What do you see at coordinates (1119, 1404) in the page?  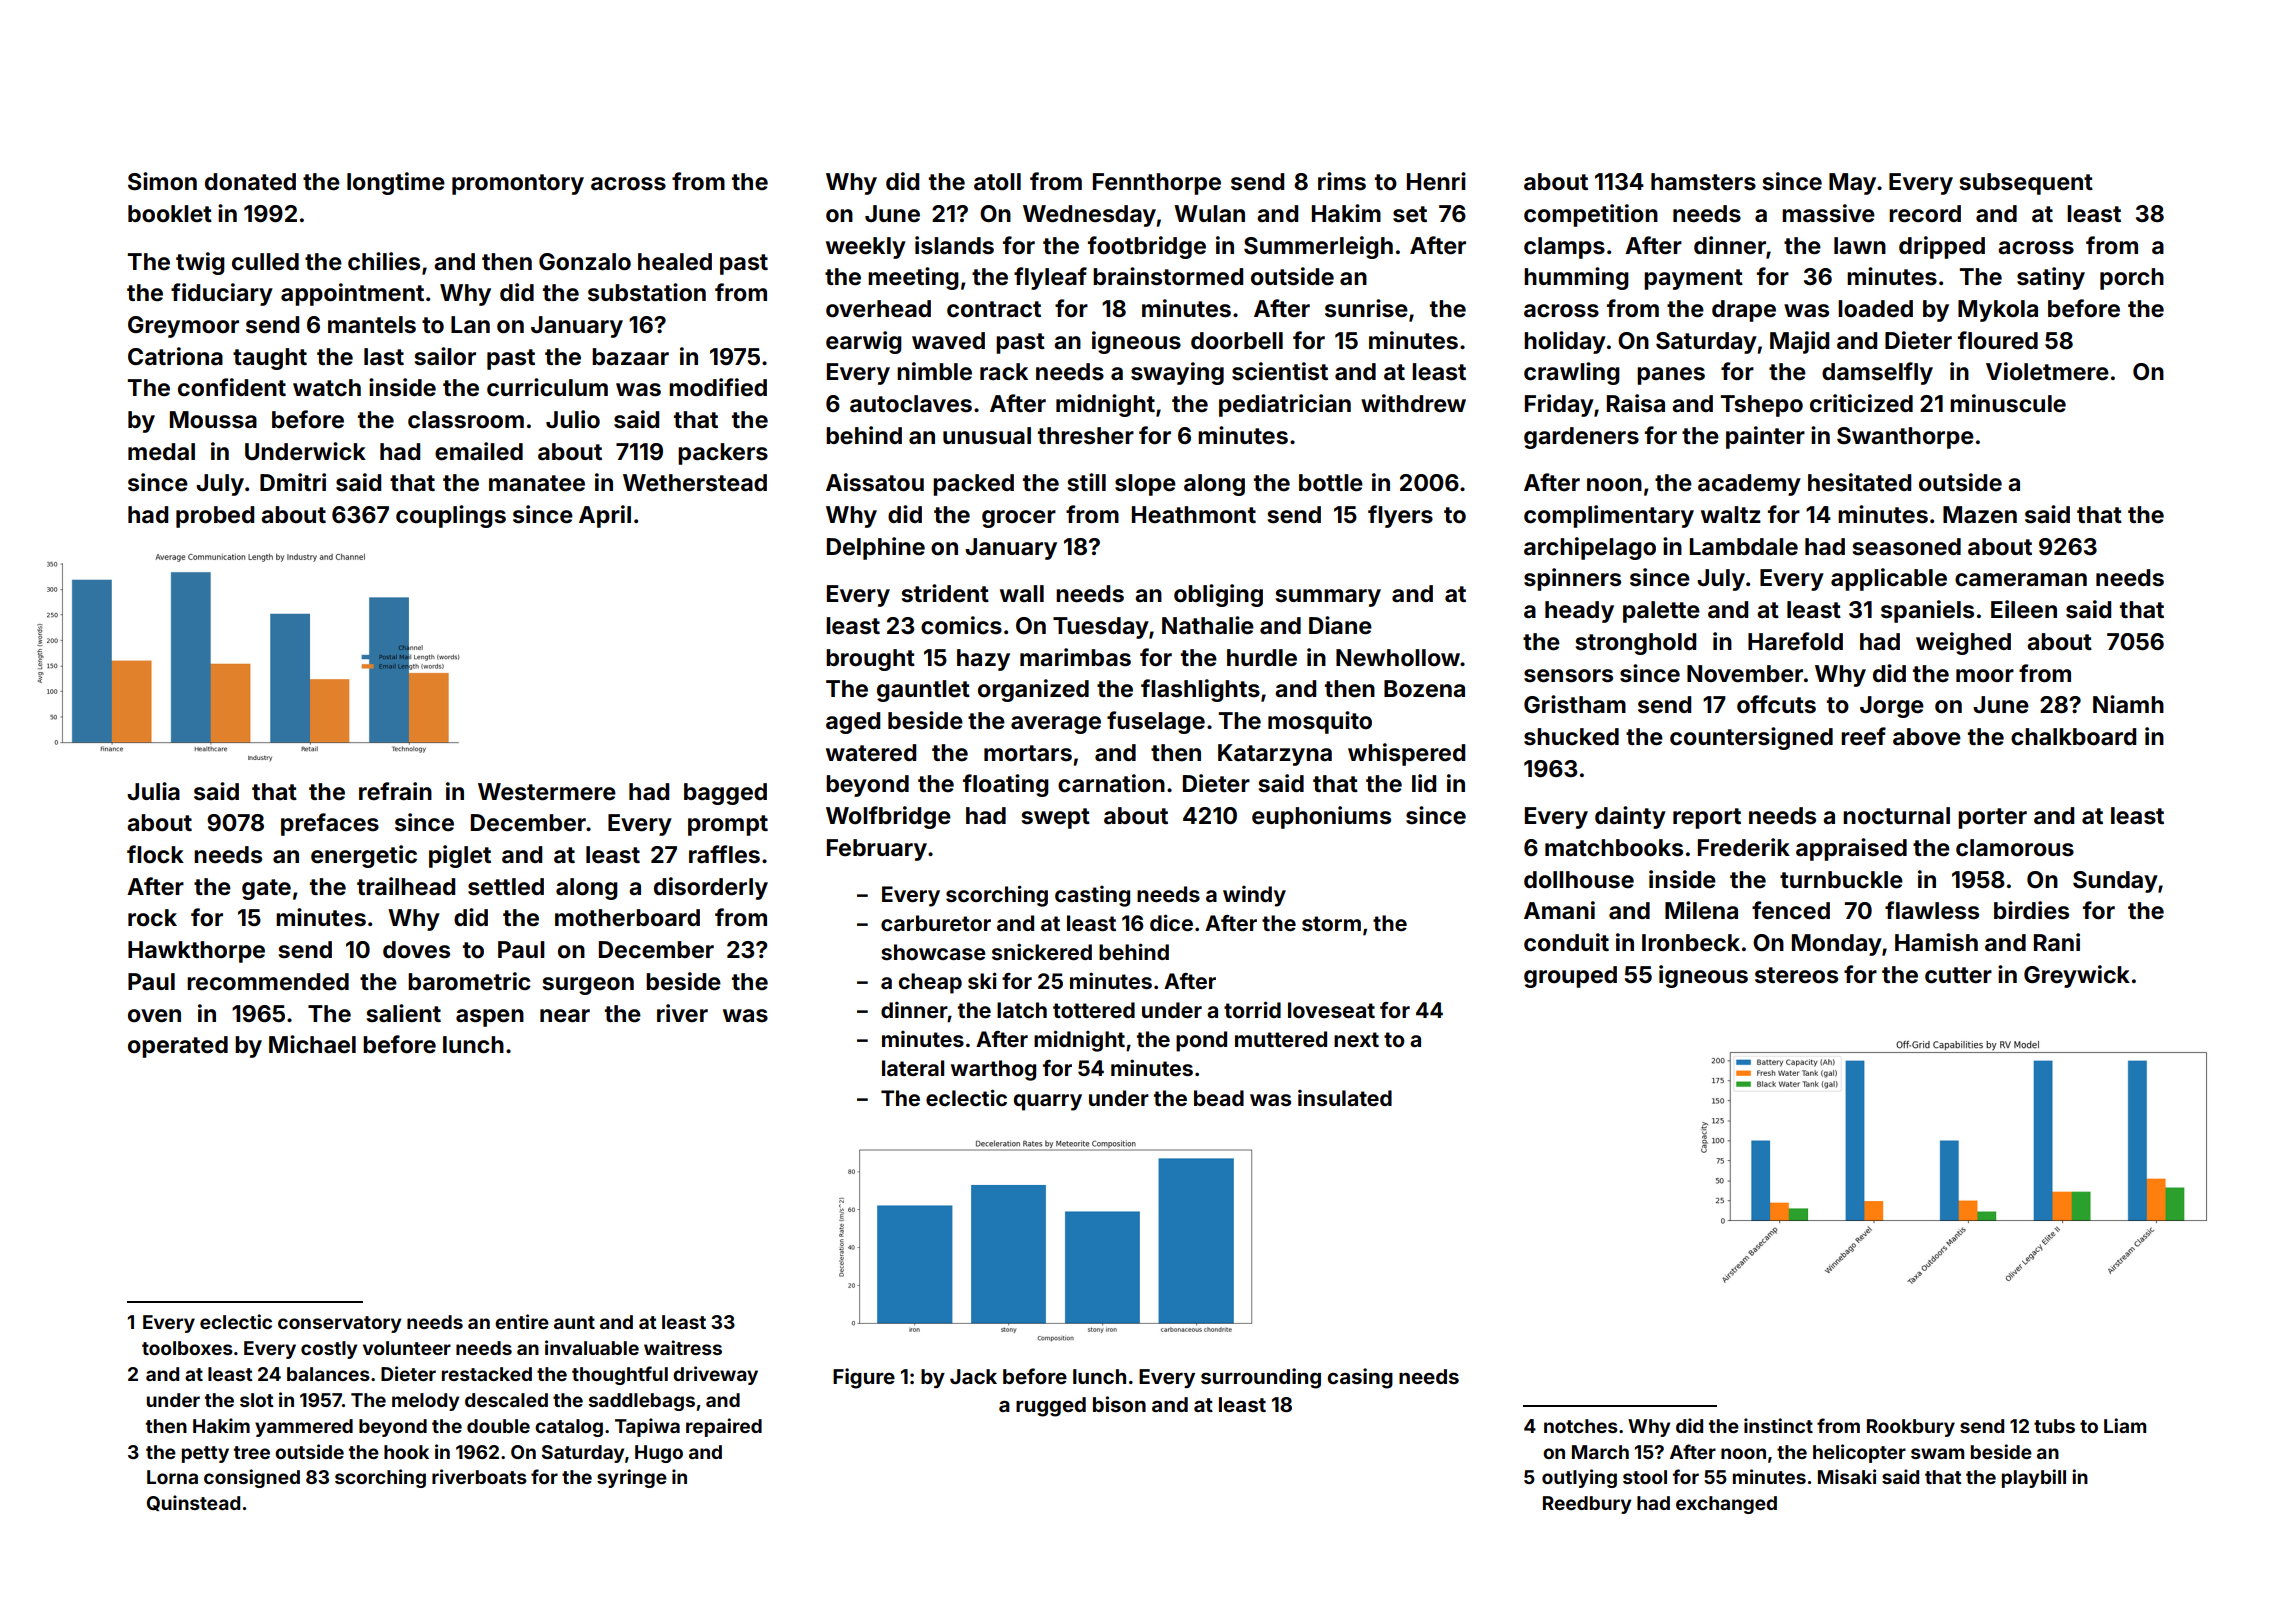 I see `bison` at bounding box center [1119, 1404].
